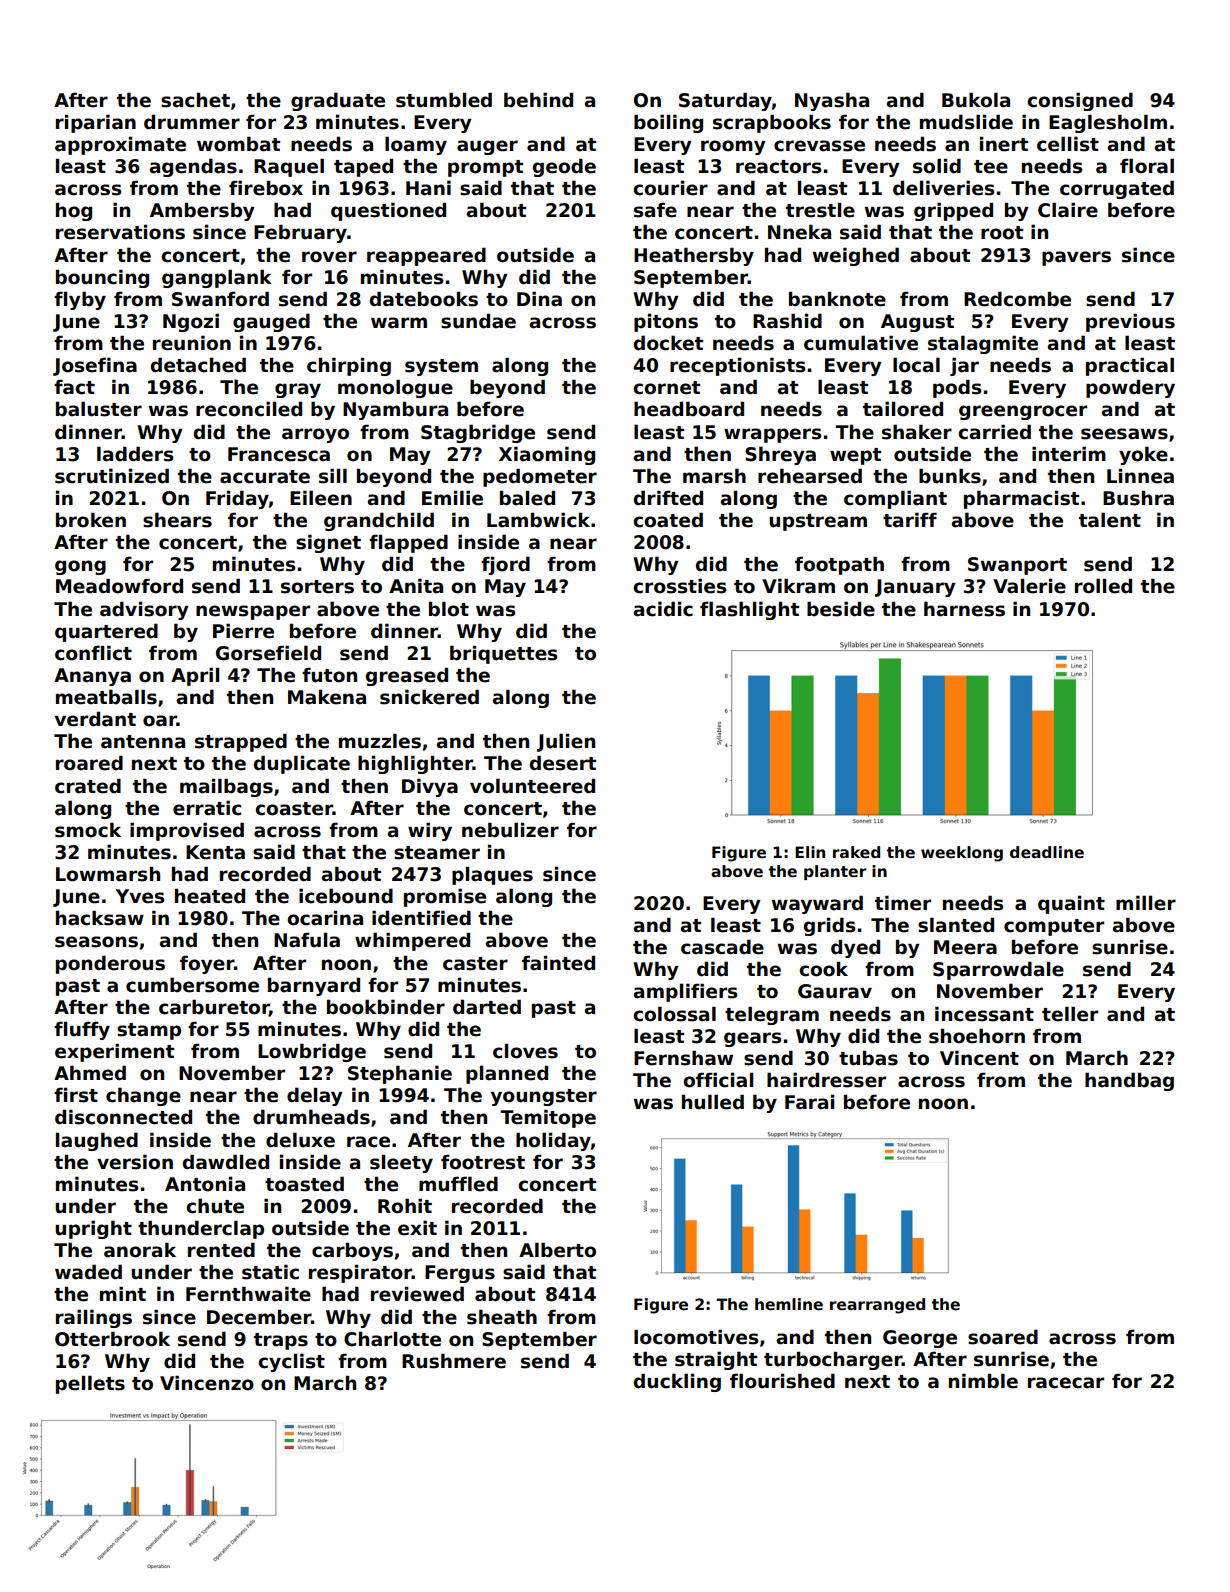 The image size is (1230, 1592). What do you see at coordinates (349, 366) in the image?
I see `chirping` at bounding box center [349, 366].
